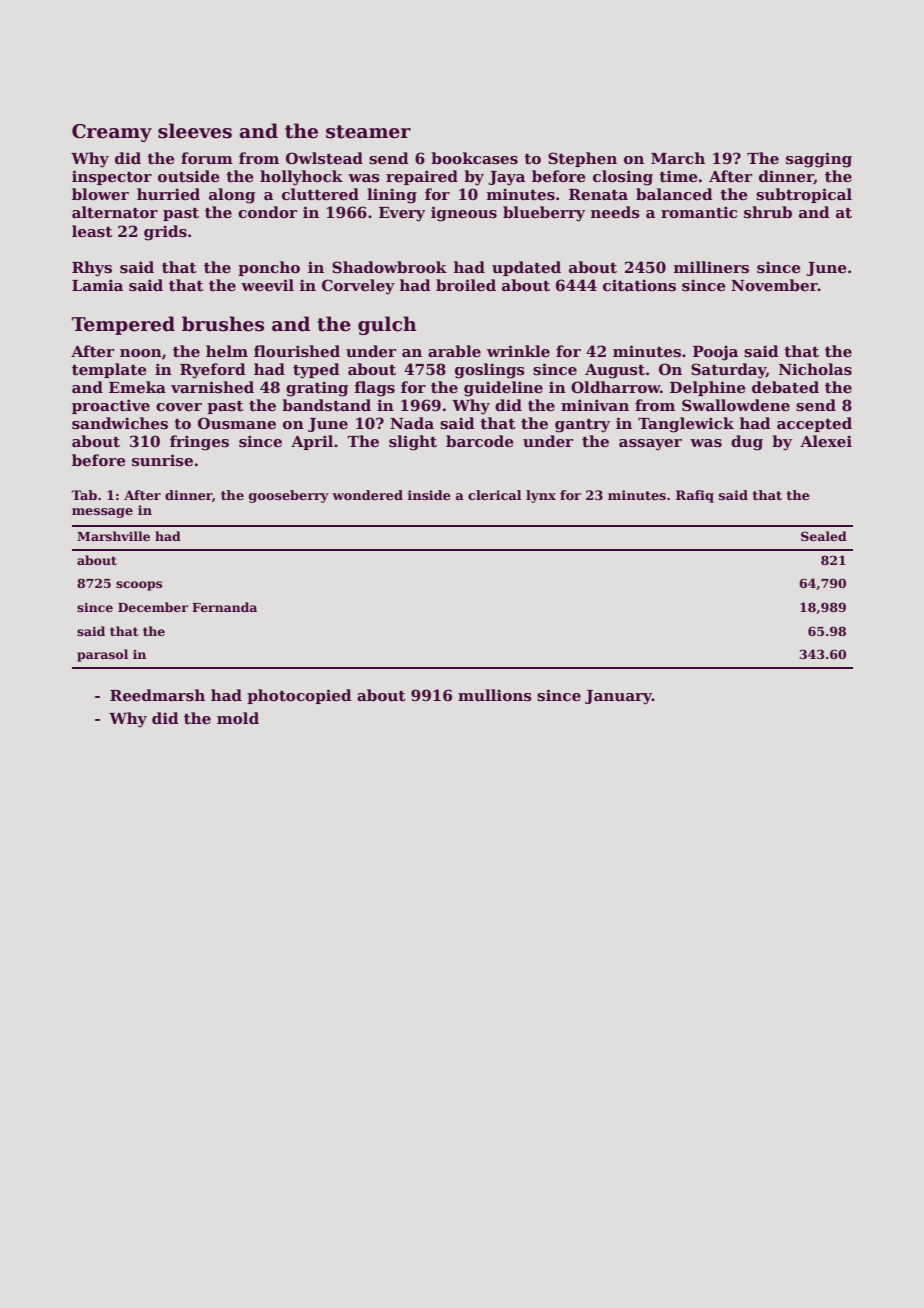 This image has height=1308, width=924. What do you see at coordinates (595, 405) in the image?
I see `minivan` at bounding box center [595, 405].
